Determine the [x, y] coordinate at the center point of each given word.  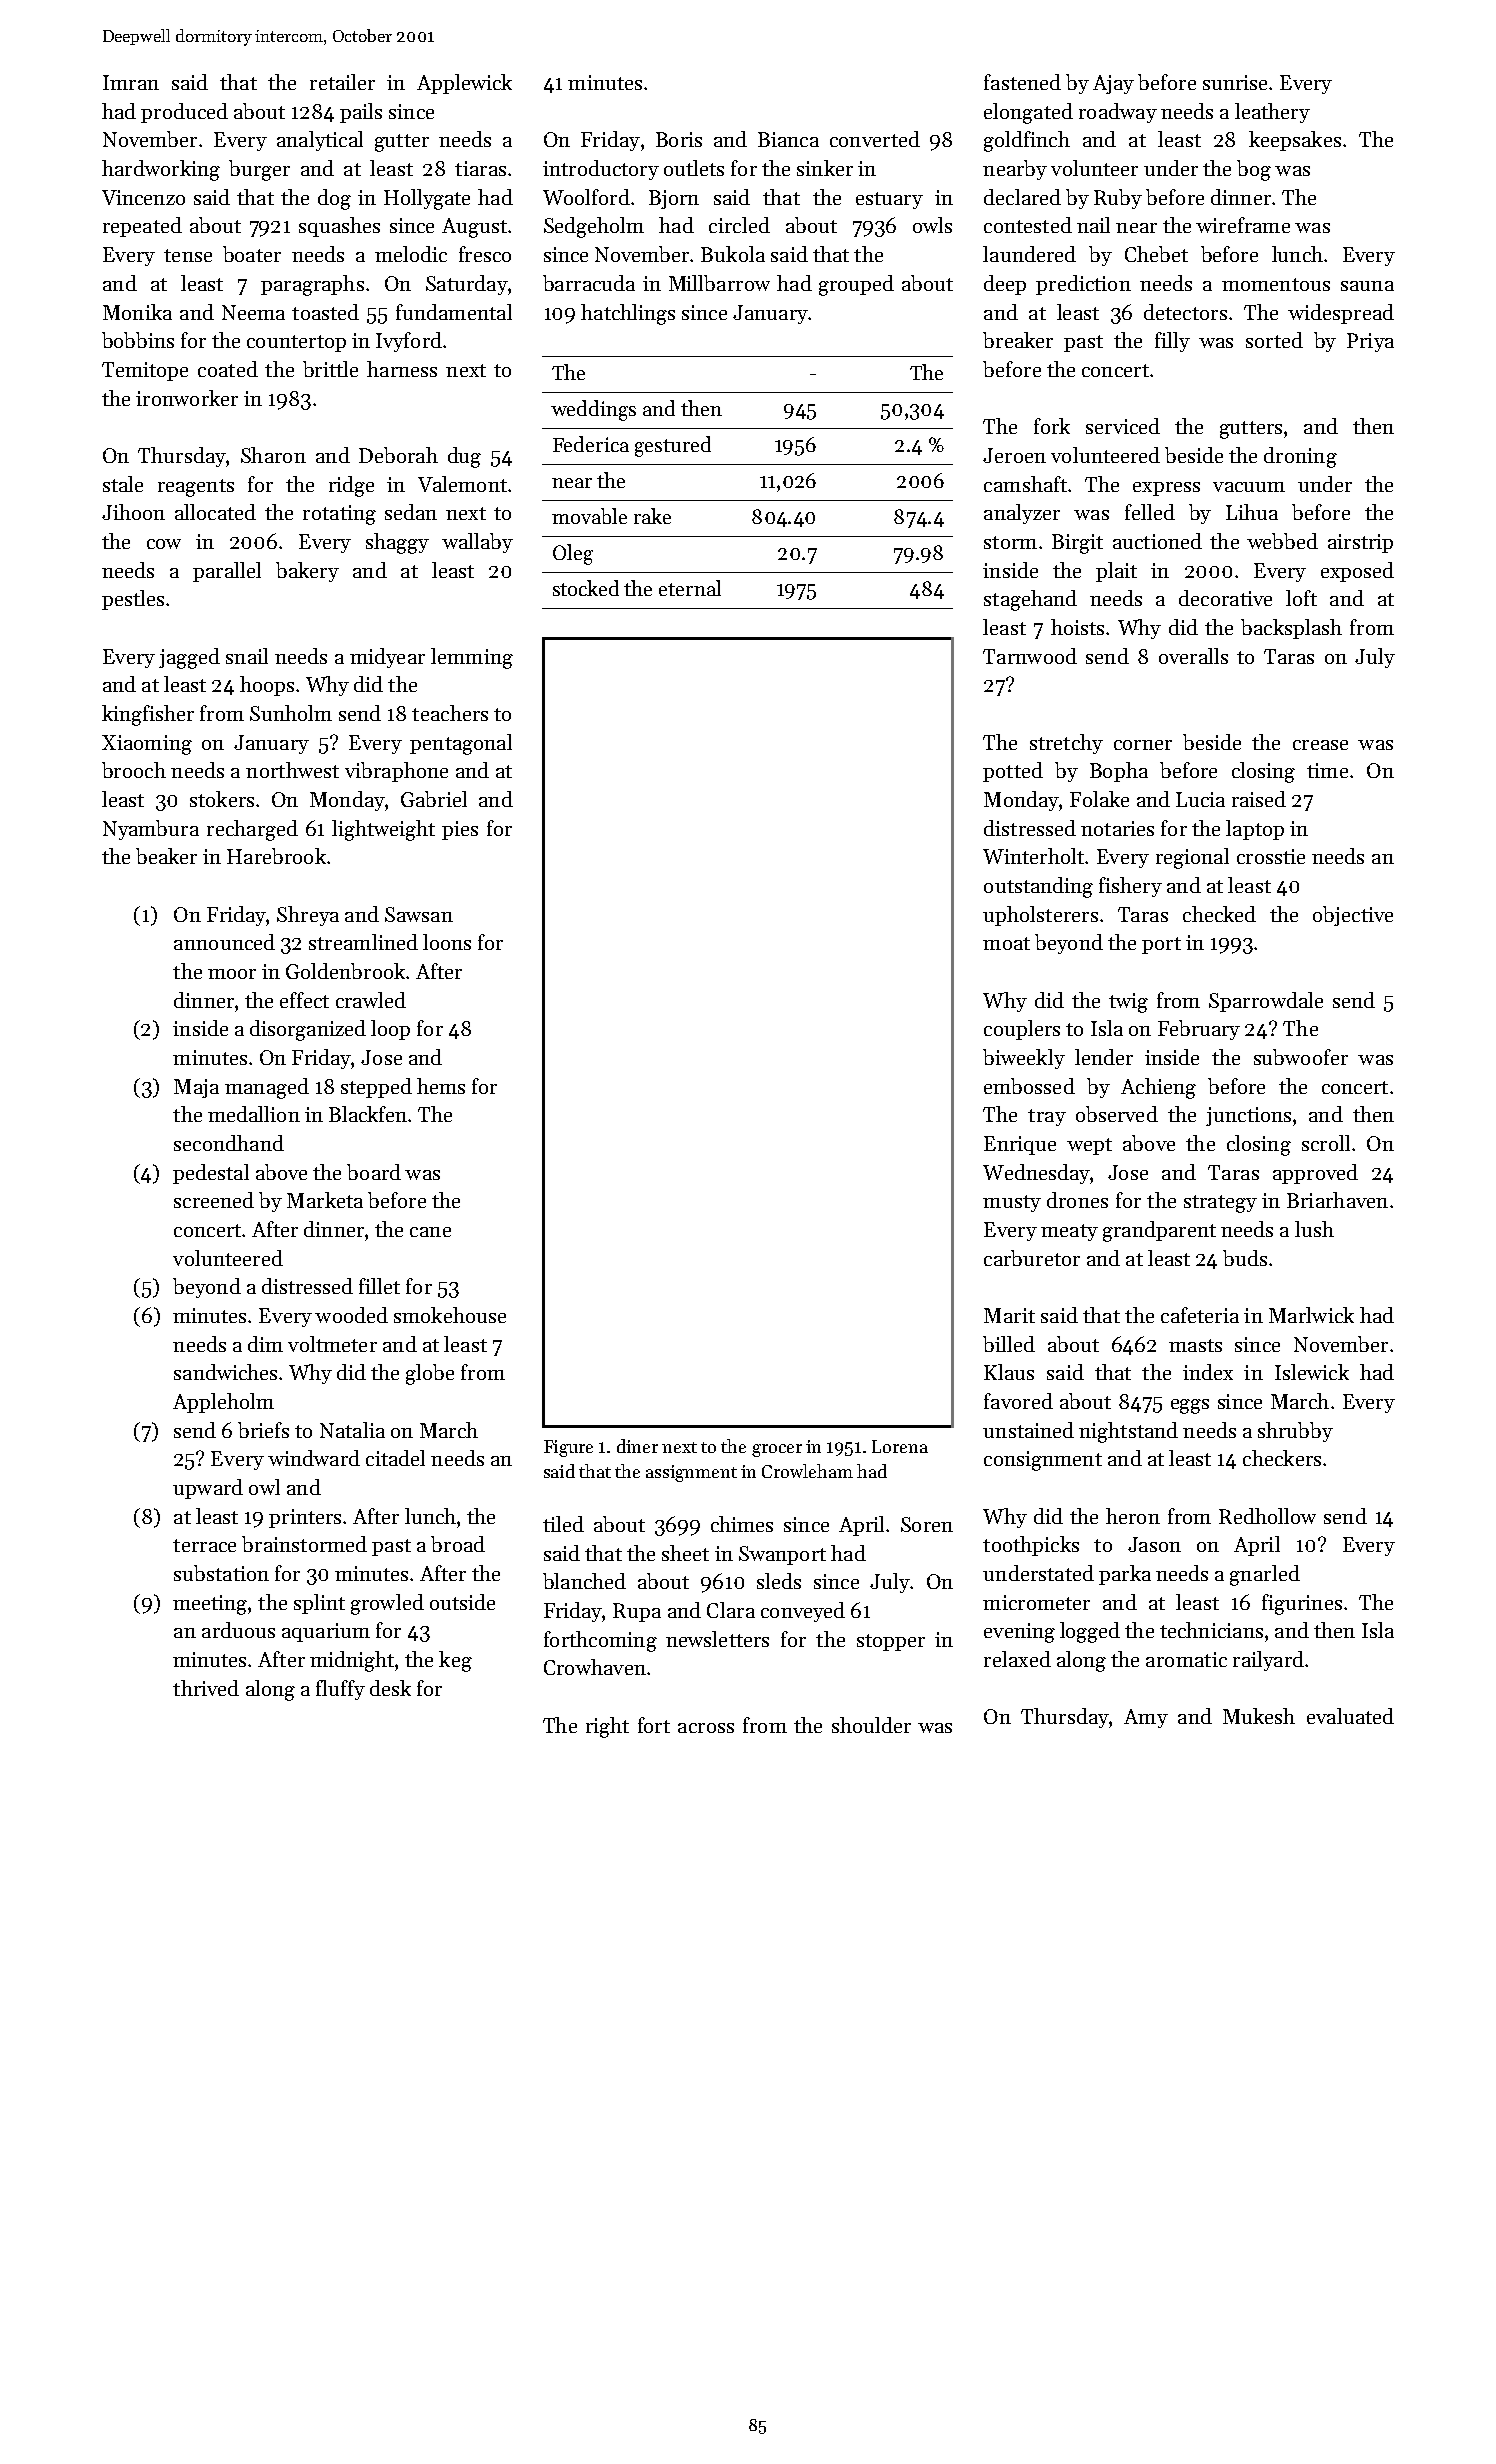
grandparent [1159, 1231]
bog [1254, 170]
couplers [1022, 1030]
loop [390, 1030]
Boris [679, 139]
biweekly [1024, 1059]
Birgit [1077, 544]
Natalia [352, 1430]
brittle [330, 369]
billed [1009, 1344]
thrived [206, 1688]
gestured [673, 446]
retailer [342, 82]
